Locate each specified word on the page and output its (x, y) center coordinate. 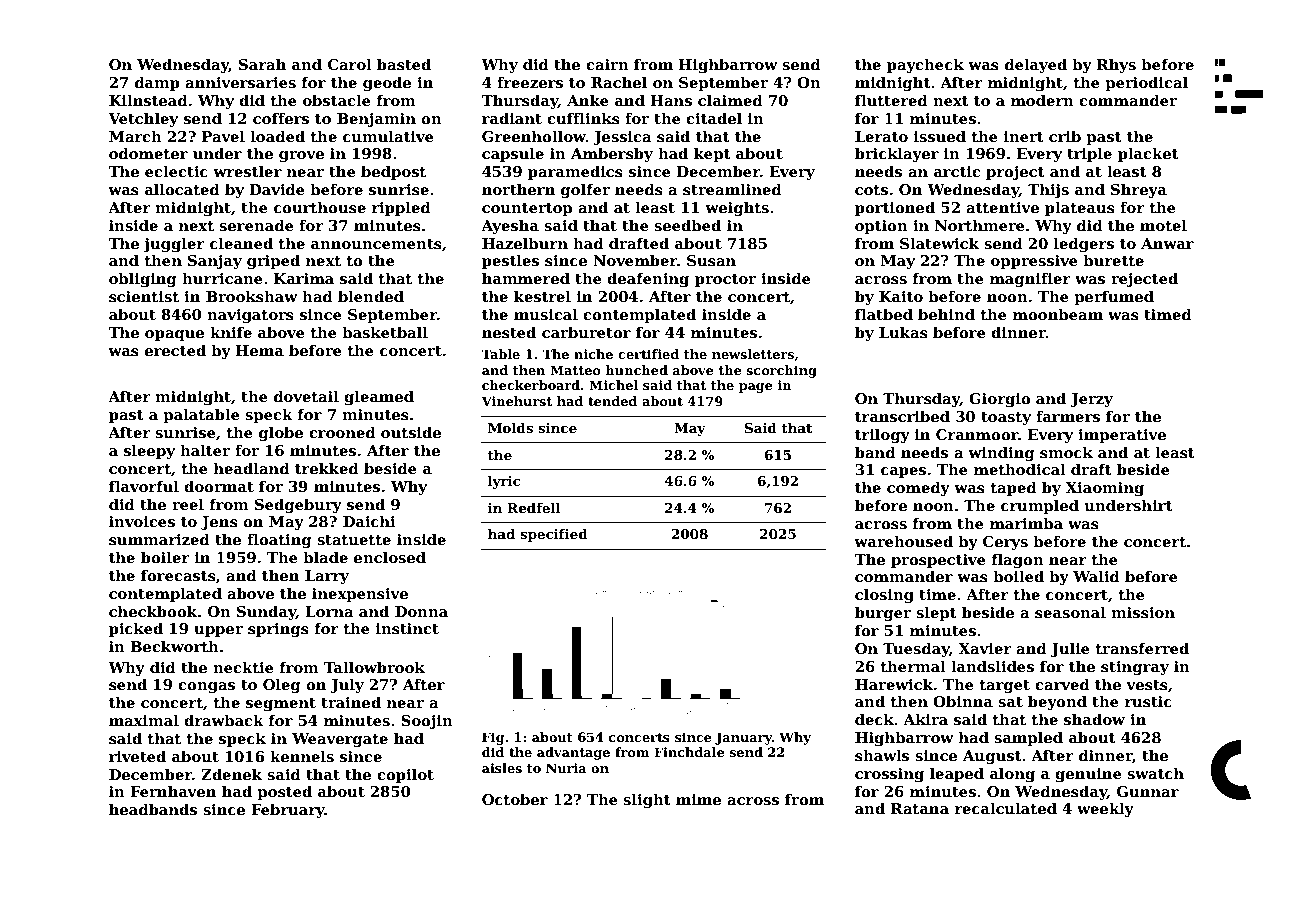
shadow (1094, 719)
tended (612, 401)
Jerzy (1091, 400)
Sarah (262, 64)
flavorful (144, 486)
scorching (781, 371)
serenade (256, 225)
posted (284, 792)
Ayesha (510, 226)
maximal (144, 720)
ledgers (1084, 244)
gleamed (379, 397)
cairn (607, 64)
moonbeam (1058, 314)
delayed (1036, 65)
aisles (502, 768)
